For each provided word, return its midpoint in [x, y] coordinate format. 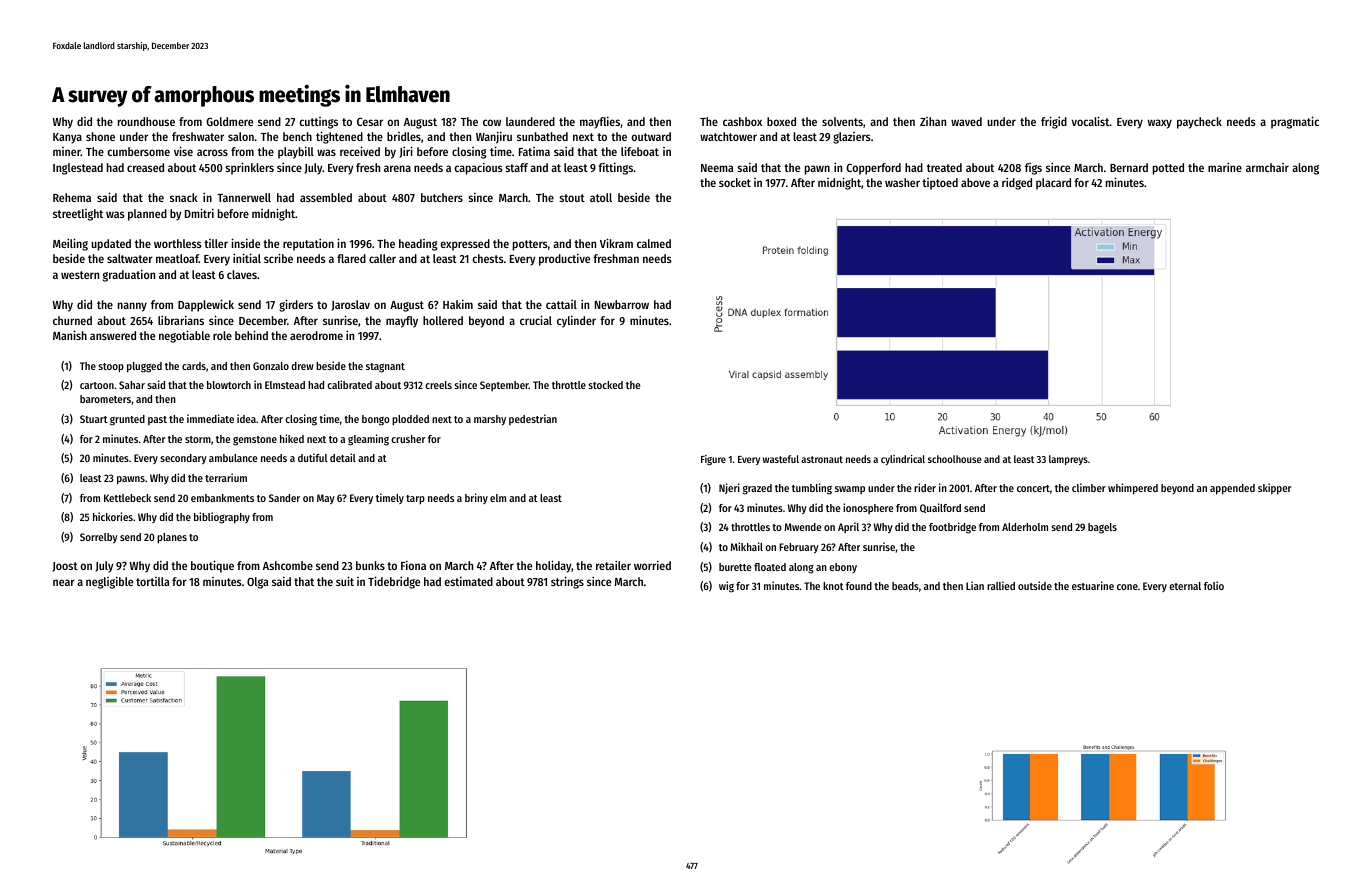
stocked [605, 385]
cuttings [318, 123]
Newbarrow [622, 304]
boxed [781, 121]
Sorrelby [99, 538]
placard [1053, 184]
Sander [284, 498]
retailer [613, 565]
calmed [654, 243]
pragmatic [1295, 122]
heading [418, 245]
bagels [1102, 528]
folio [1214, 585]
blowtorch [229, 385]
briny [476, 498]
